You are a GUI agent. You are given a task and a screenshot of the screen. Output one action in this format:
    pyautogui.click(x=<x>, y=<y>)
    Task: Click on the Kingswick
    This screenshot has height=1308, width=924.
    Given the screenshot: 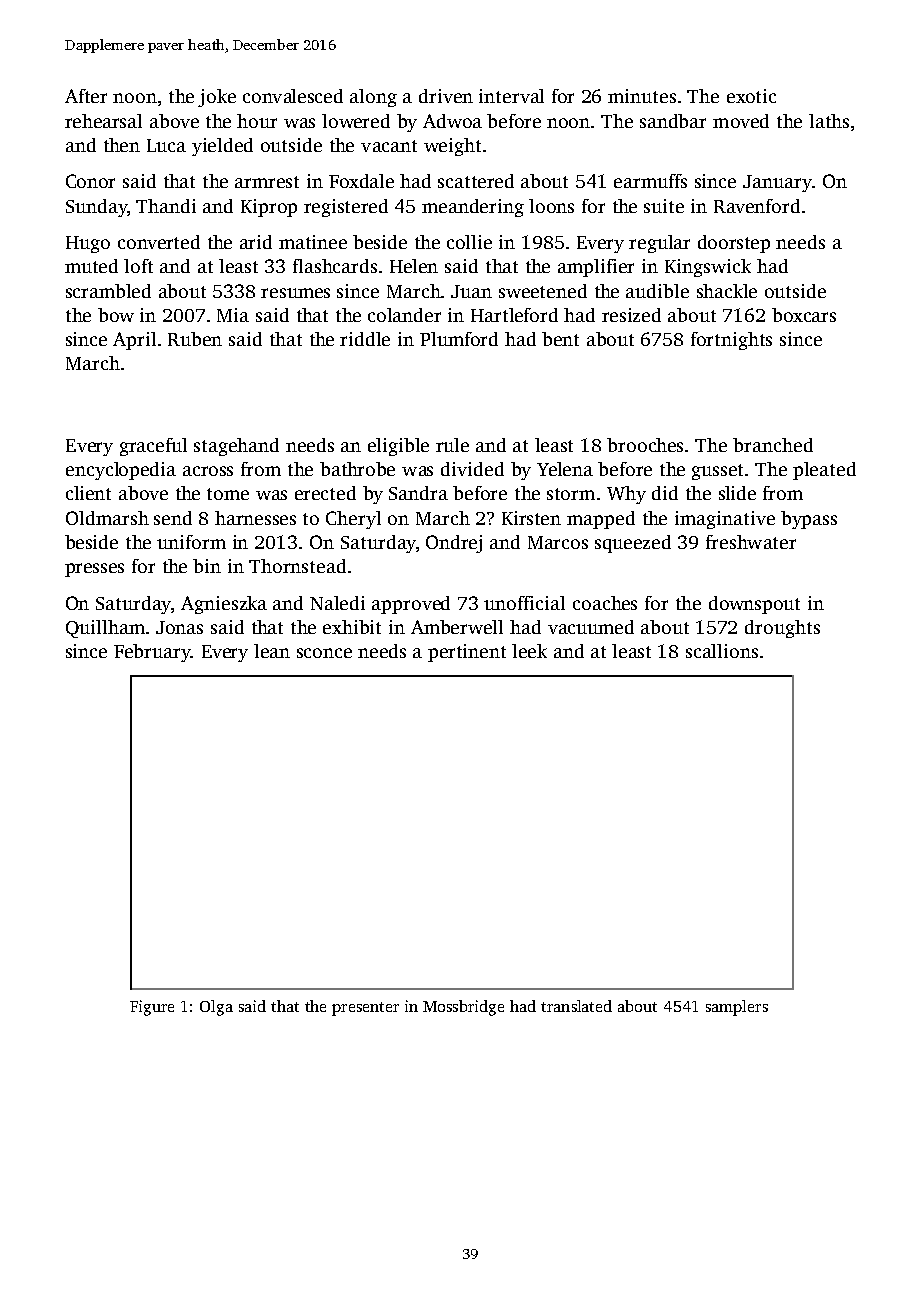 What is the action you would take?
    pyautogui.click(x=708, y=268)
